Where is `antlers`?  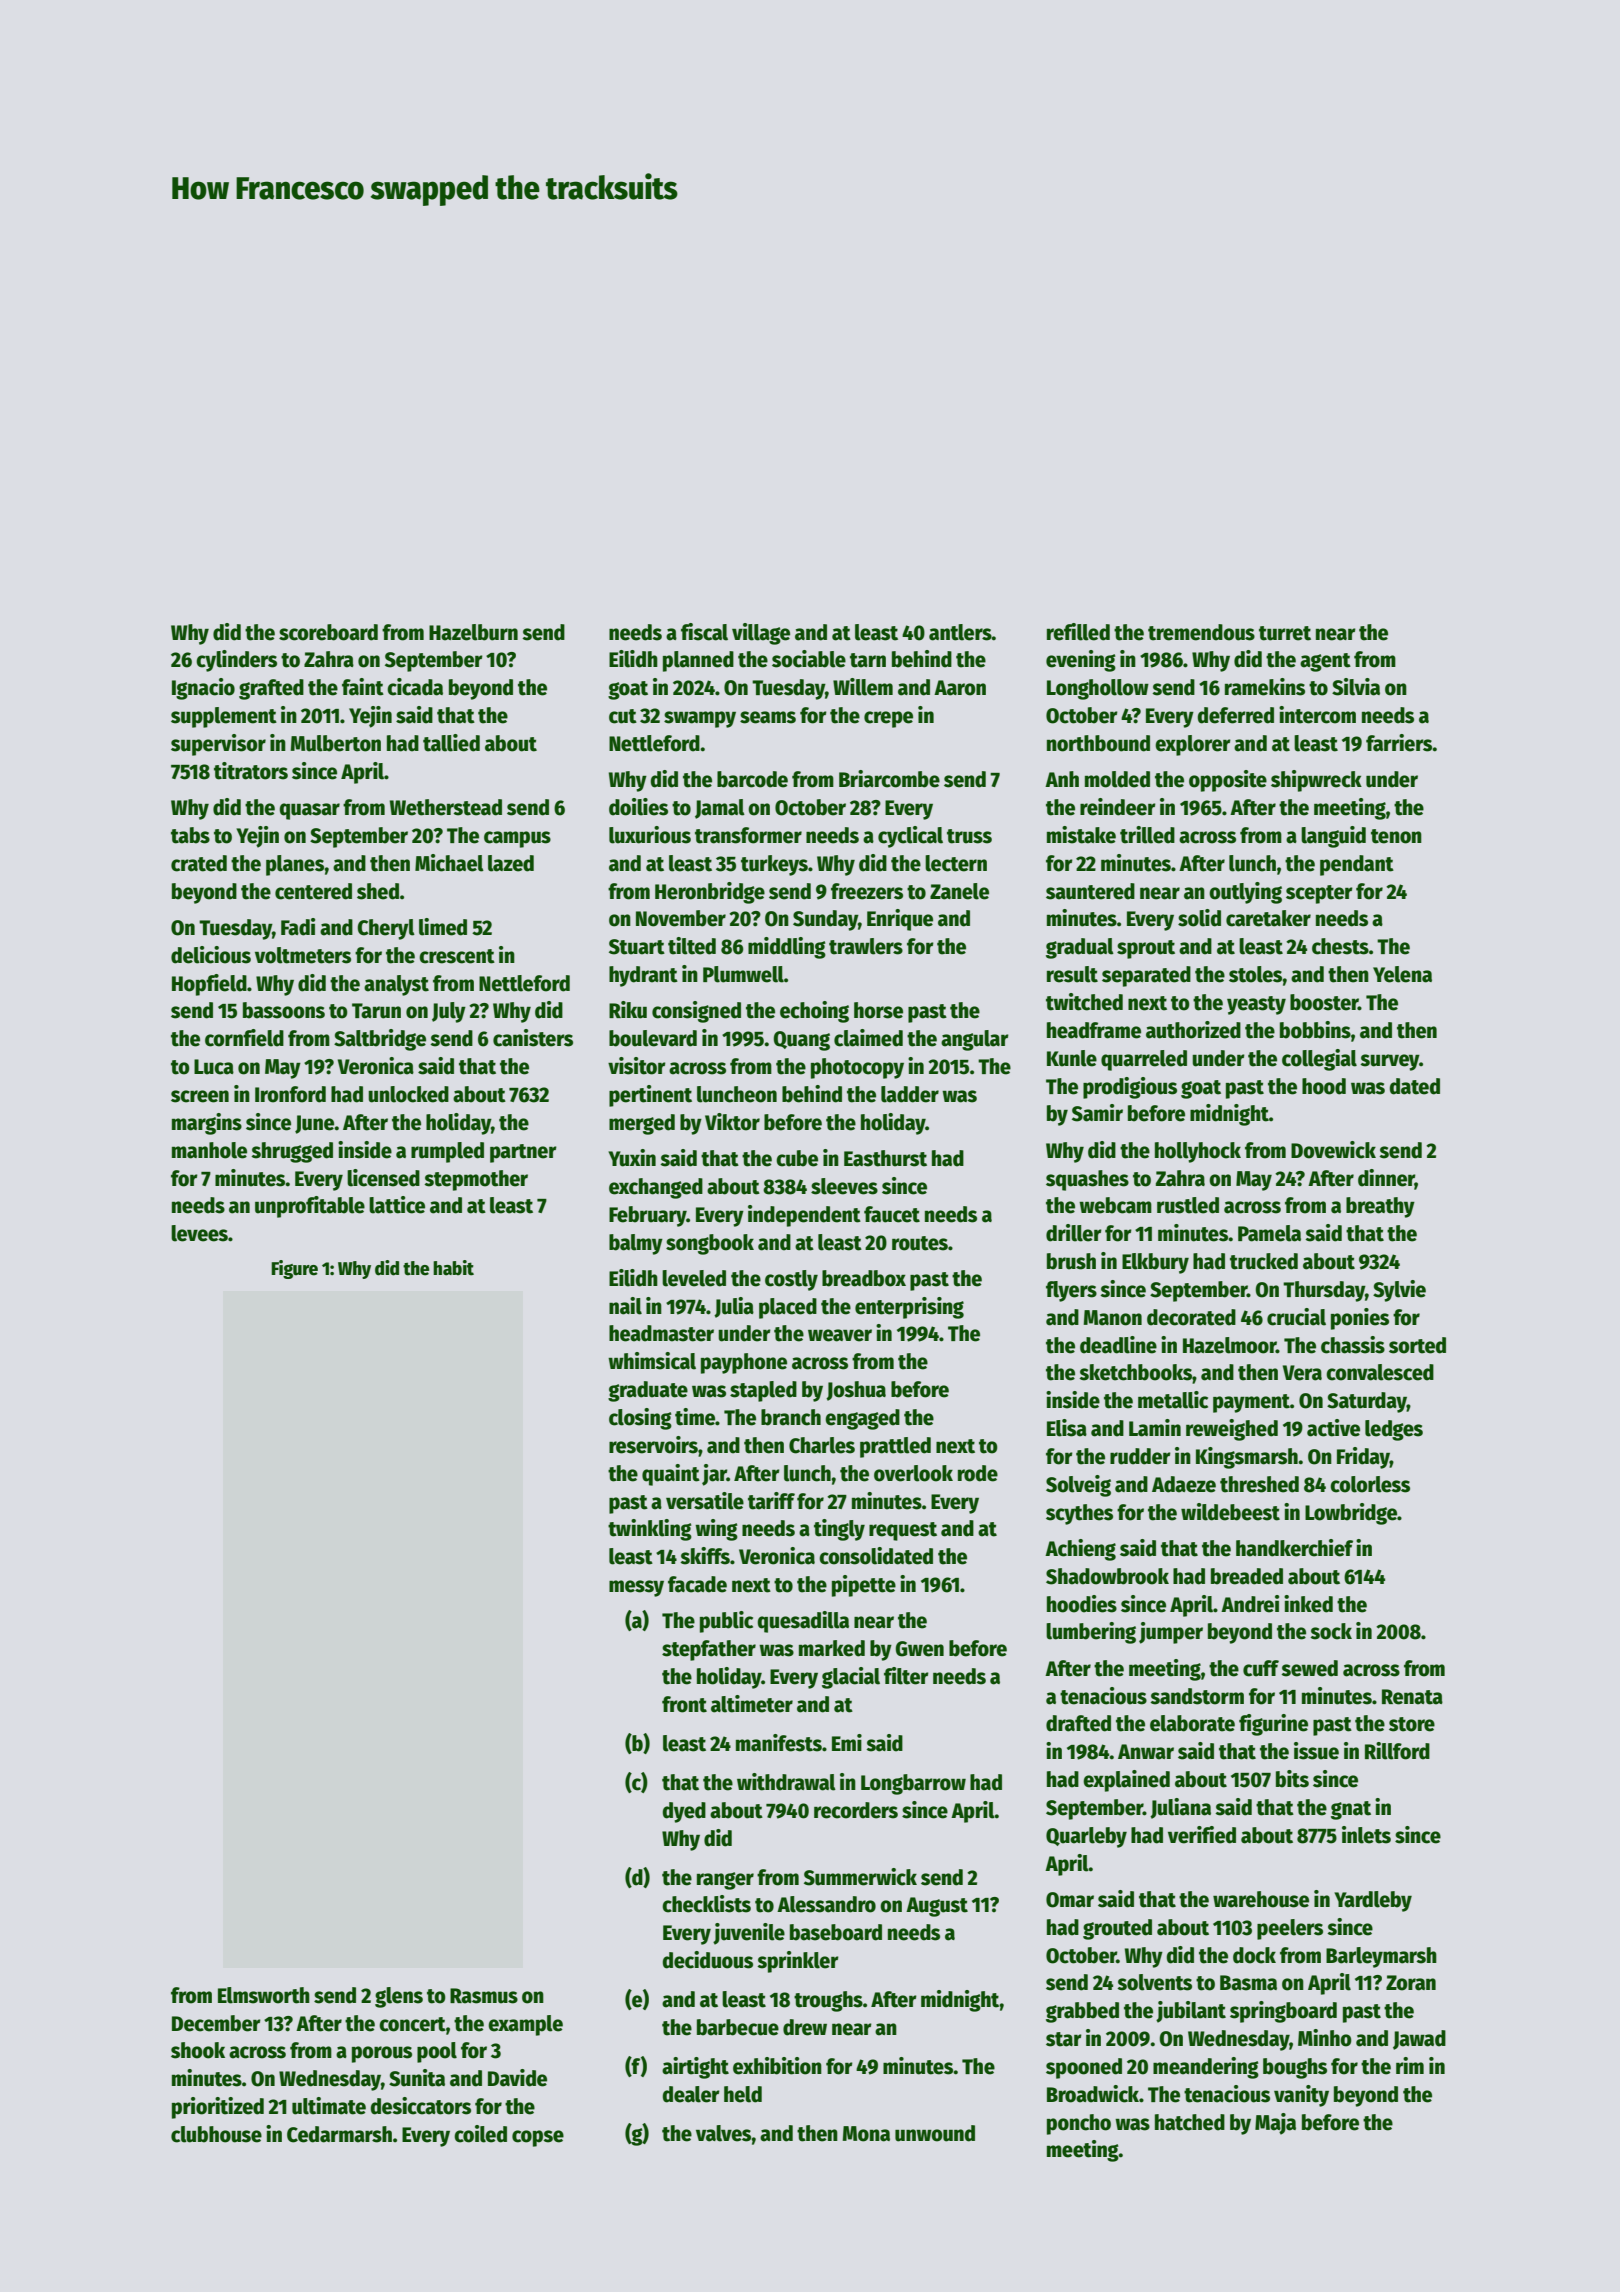 antlers is located at coordinates (960, 632).
